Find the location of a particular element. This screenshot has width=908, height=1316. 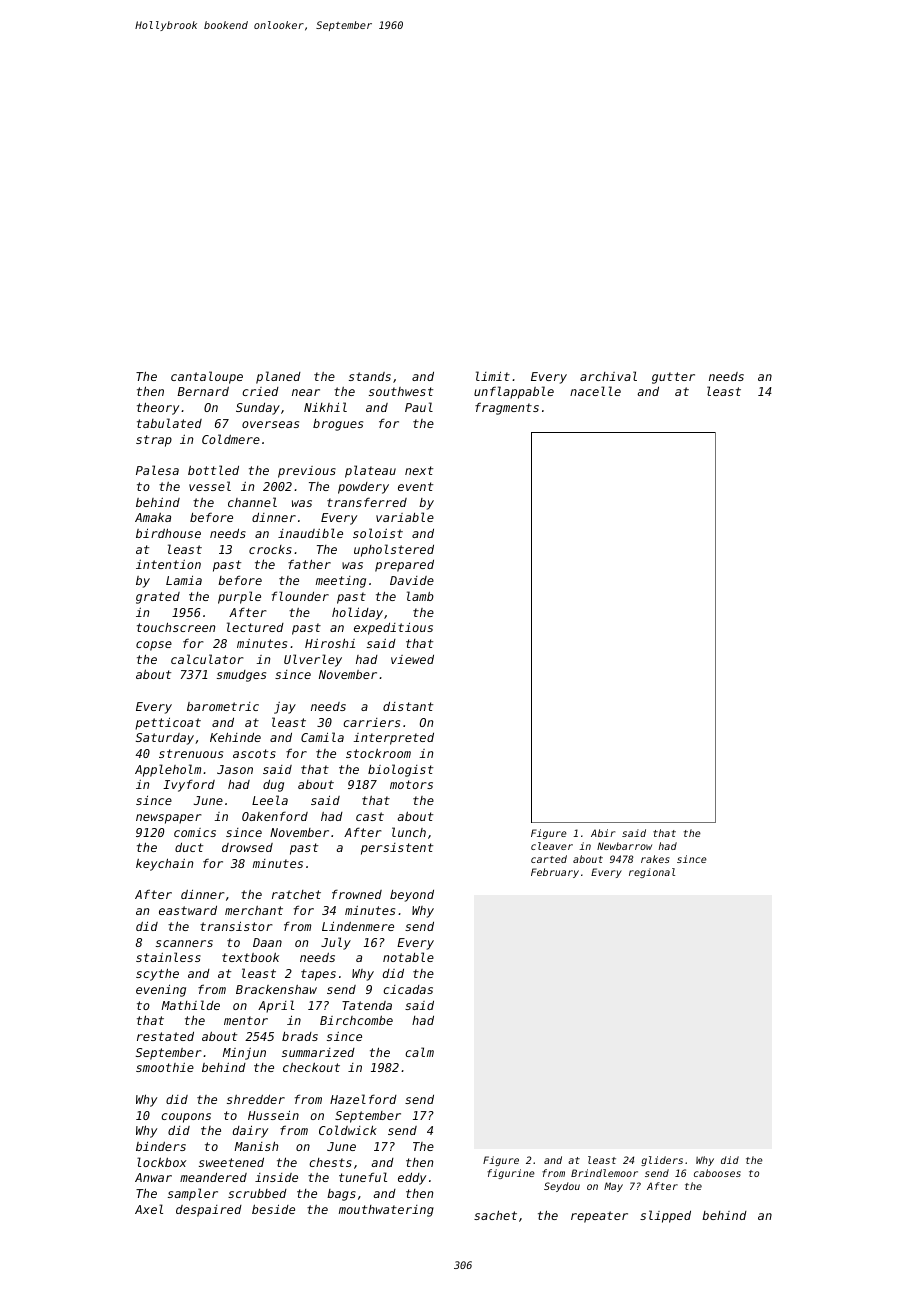

gutter is located at coordinates (673, 378).
